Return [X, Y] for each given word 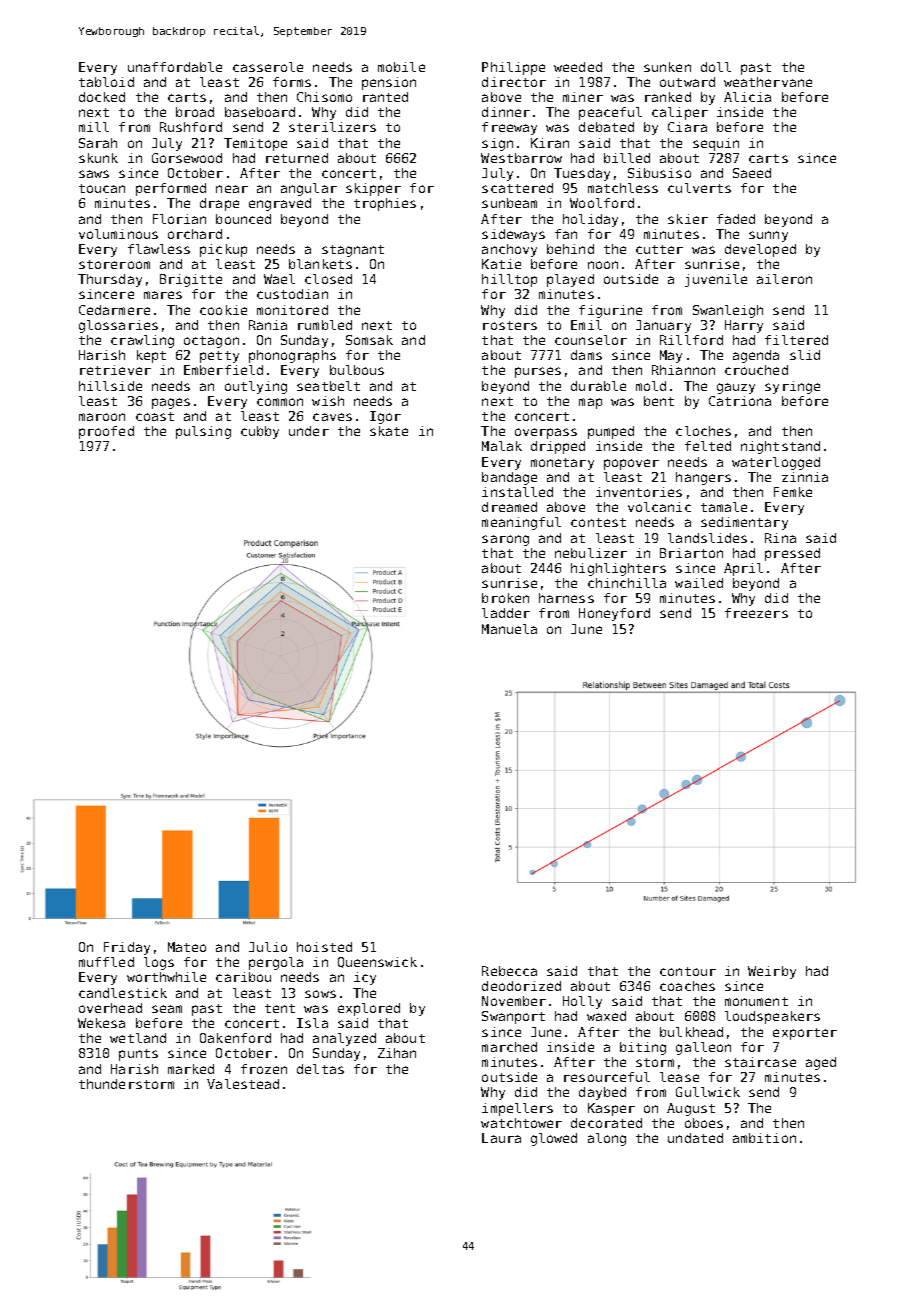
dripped [558, 447]
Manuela [509, 629]
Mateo [187, 947]
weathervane [768, 82]
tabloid [106, 82]
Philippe [513, 68]
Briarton [691, 553]
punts [138, 1055]
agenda [756, 356]
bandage [509, 478]
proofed [106, 432]
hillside [110, 386]
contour [688, 971]
